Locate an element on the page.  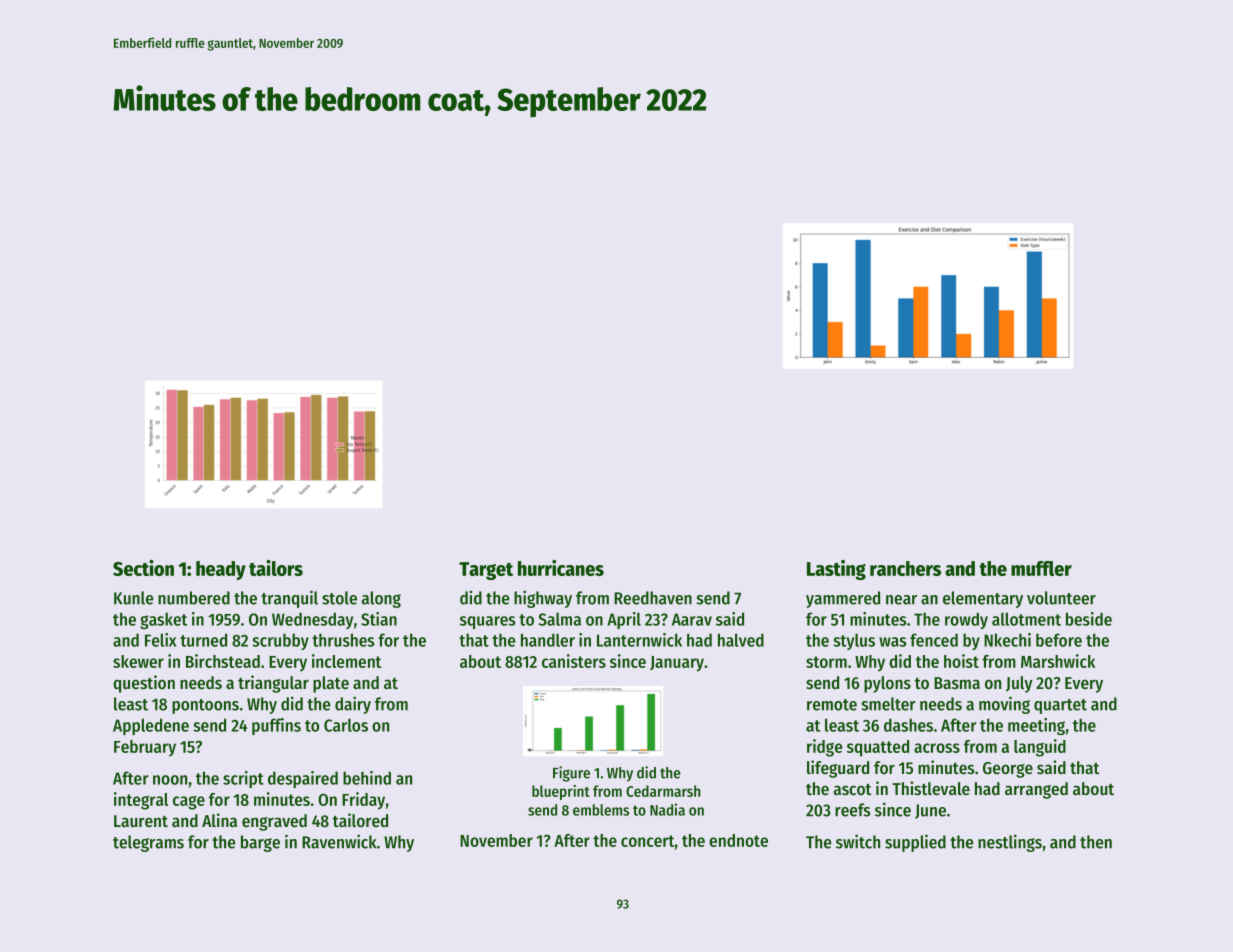
engraved is located at coordinates (274, 822).
